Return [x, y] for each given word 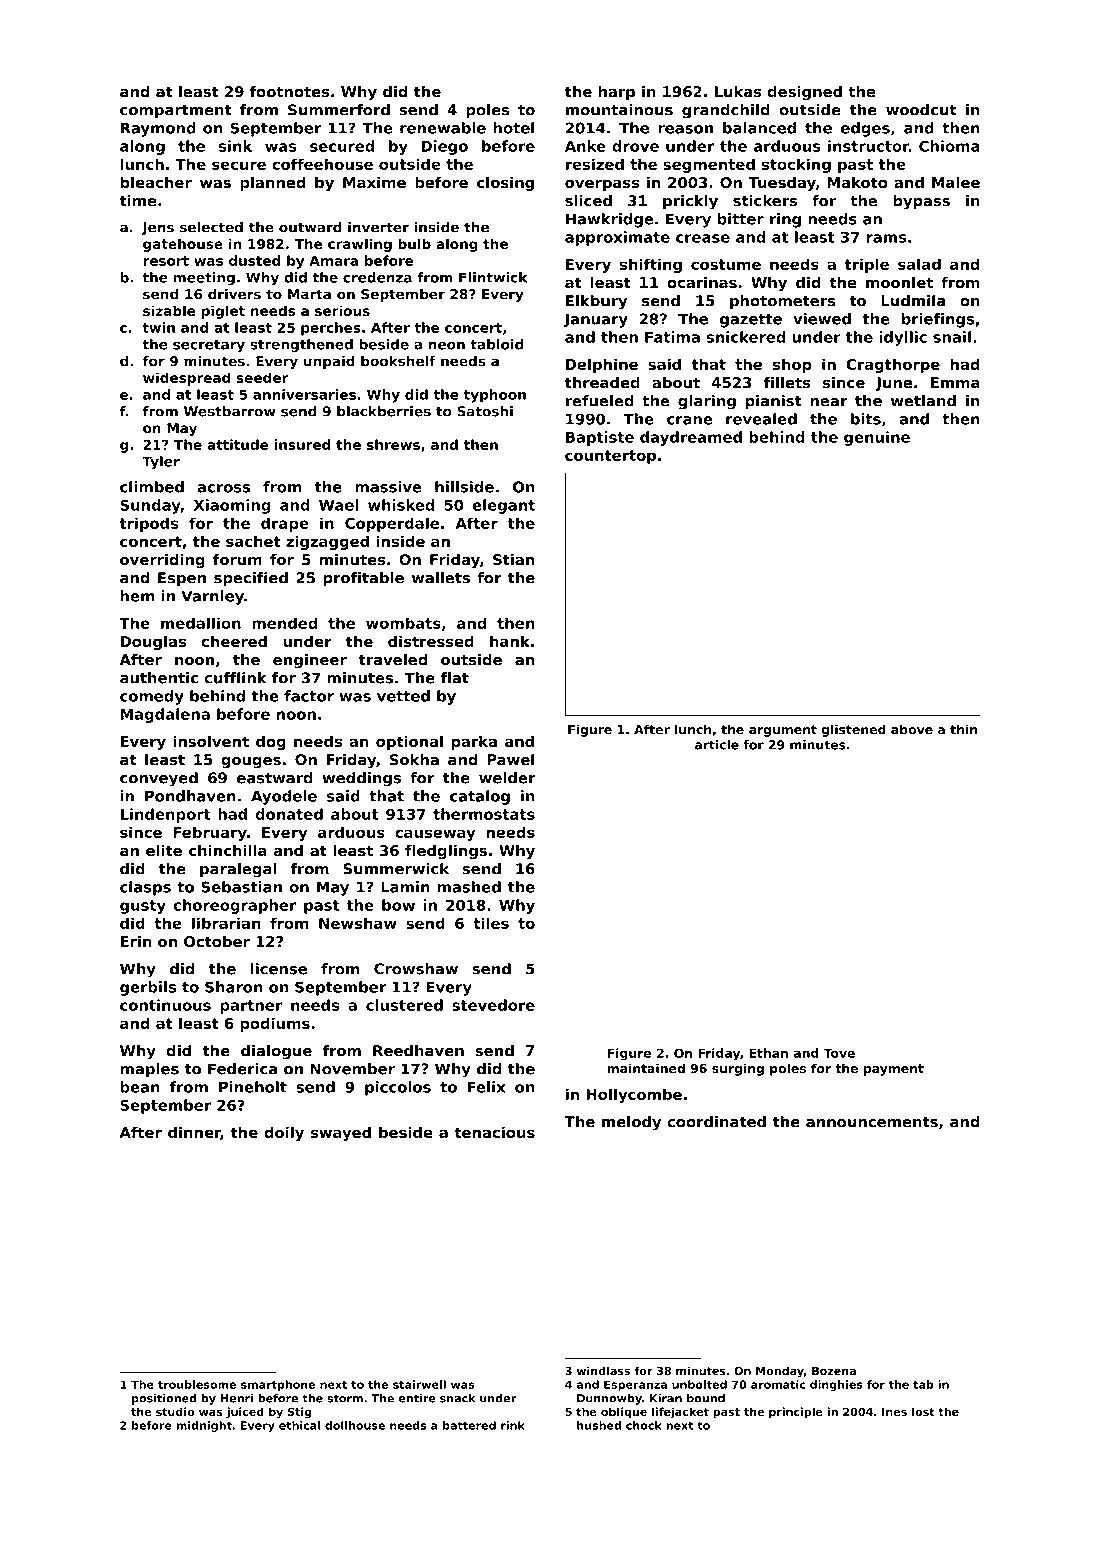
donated [289, 814]
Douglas [153, 642]
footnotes [289, 92]
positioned [164, 1399]
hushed [599, 1425]
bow [398, 905]
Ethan [768, 1053]
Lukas [738, 92]
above [912, 729]
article [717, 745]
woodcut [921, 110]
